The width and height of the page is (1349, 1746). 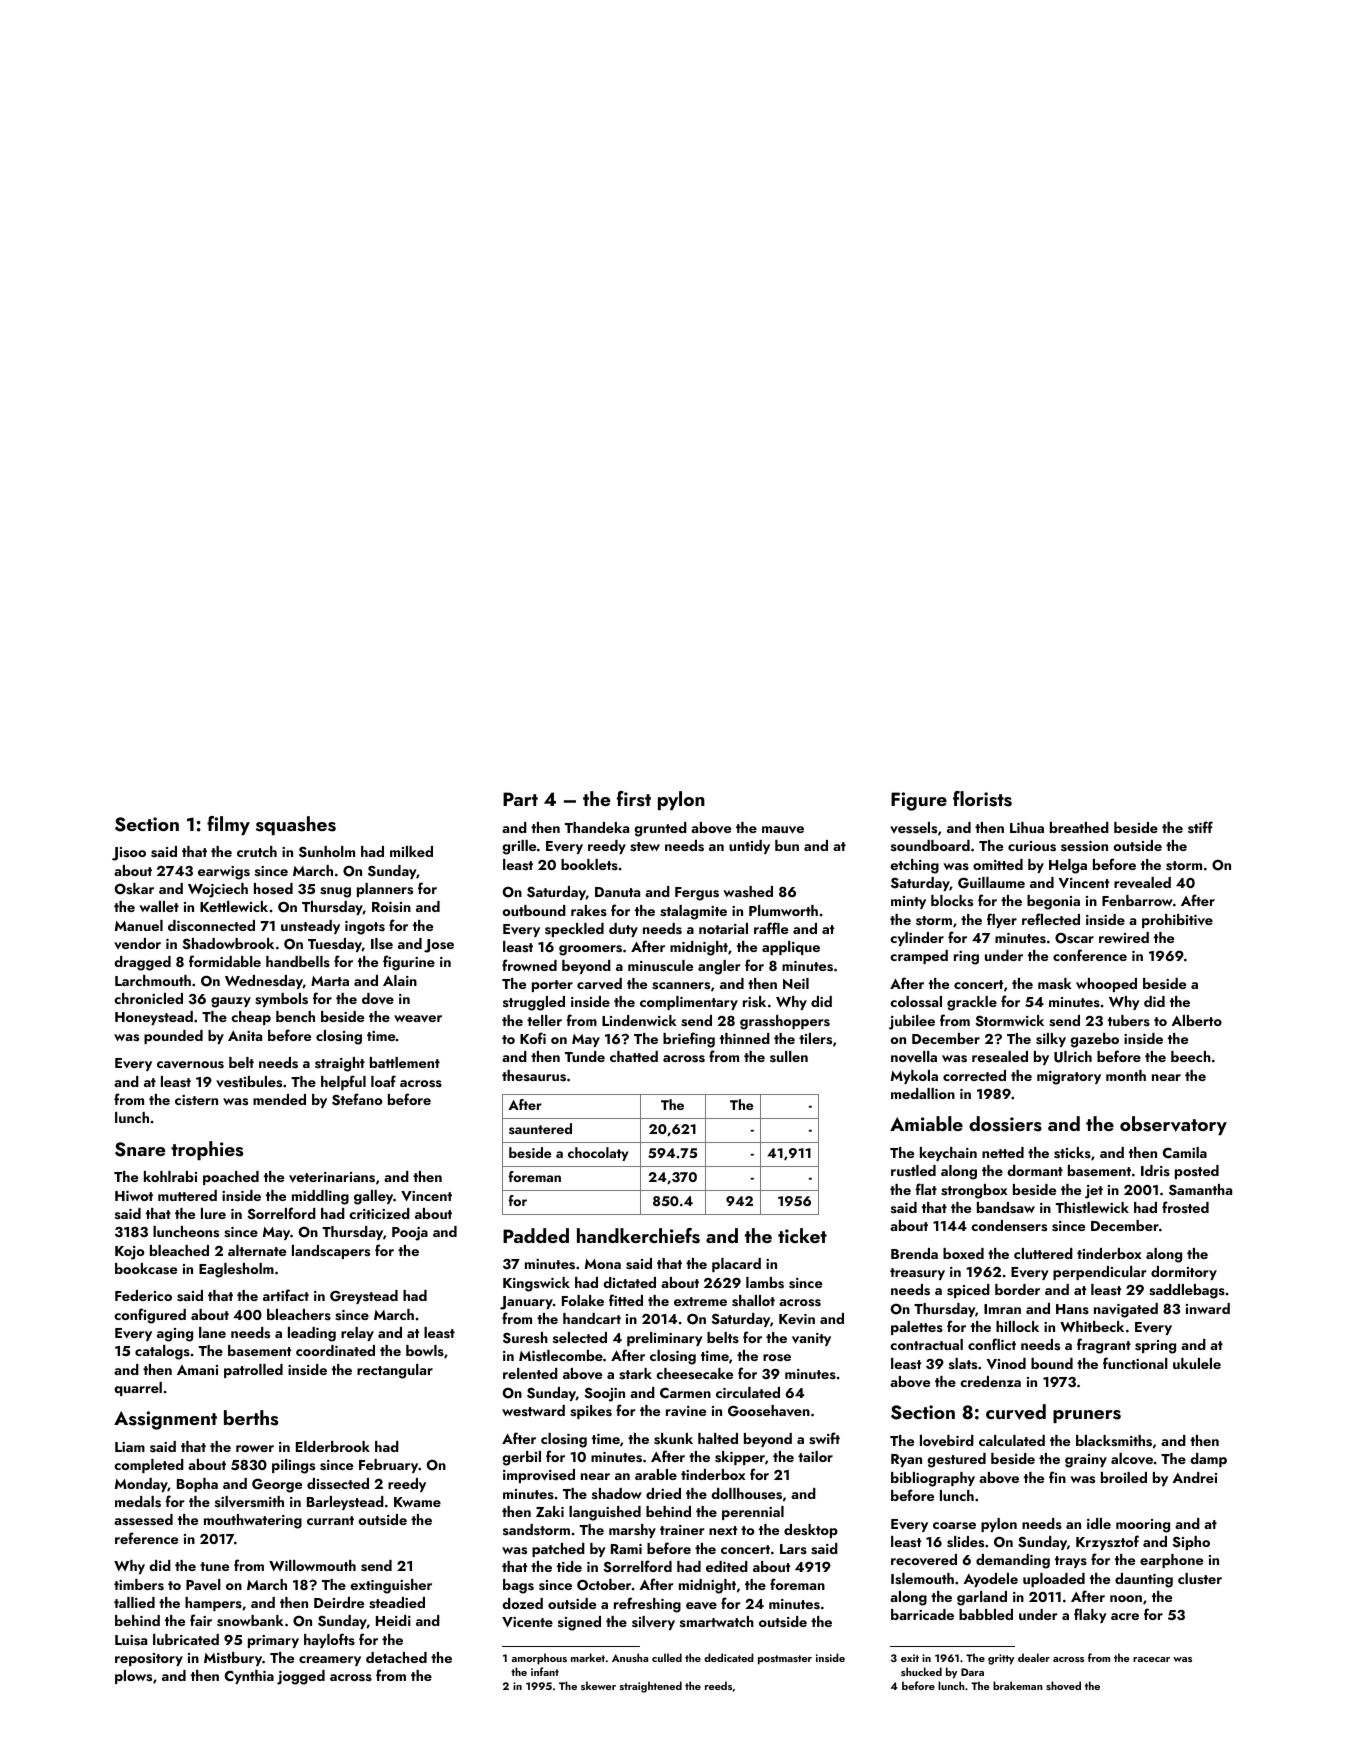 What do you see at coordinates (296, 825) in the page?
I see `squashes` at bounding box center [296, 825].
